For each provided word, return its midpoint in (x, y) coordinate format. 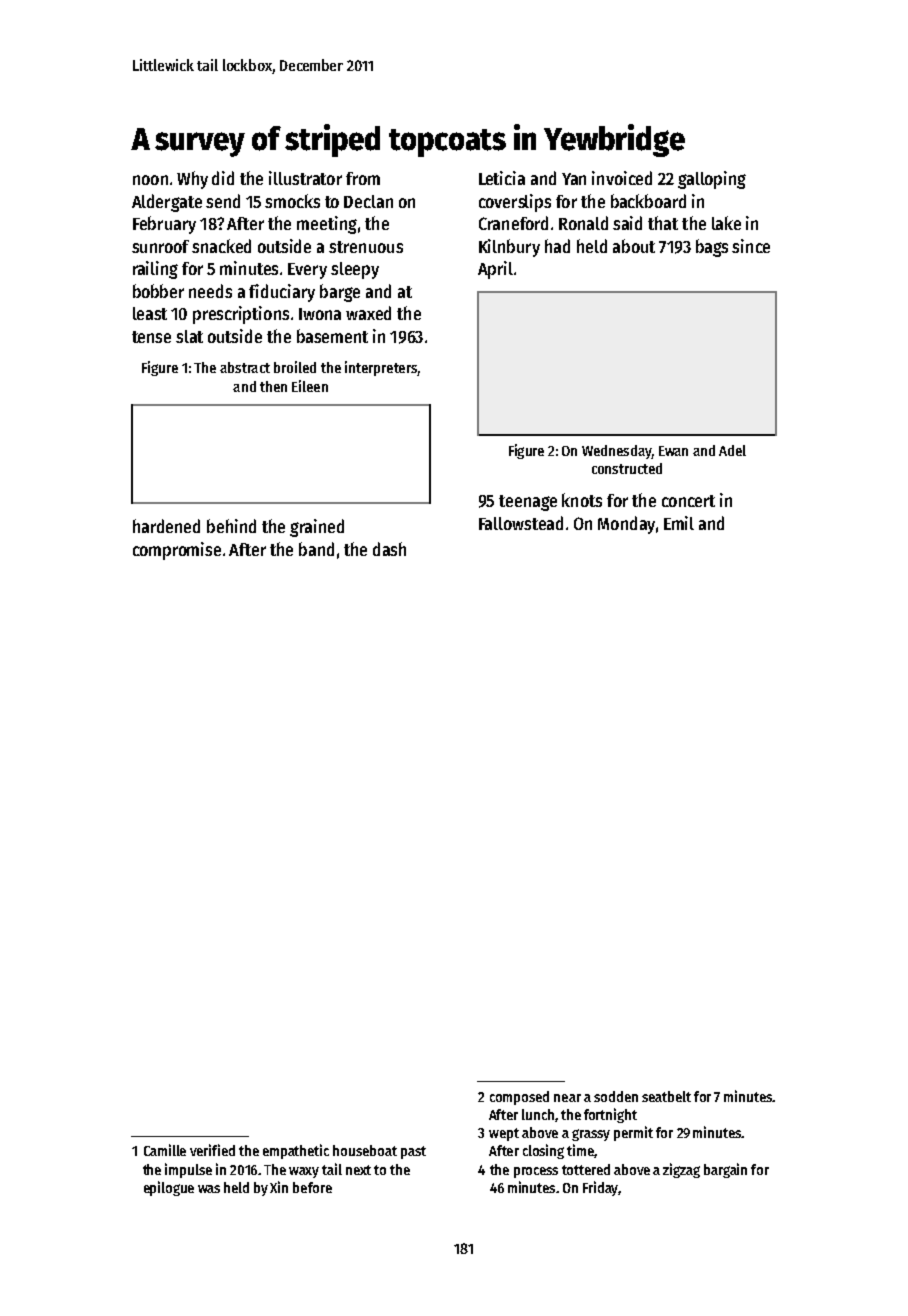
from (363, 178)
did (223, 178)
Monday (626, 525)
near (567, 1098)
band (316, 549)
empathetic (296, 1151)
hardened (166, 526)
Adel (732, 450)
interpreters (381, 368)
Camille (165, 1150)
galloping (712, 180)
